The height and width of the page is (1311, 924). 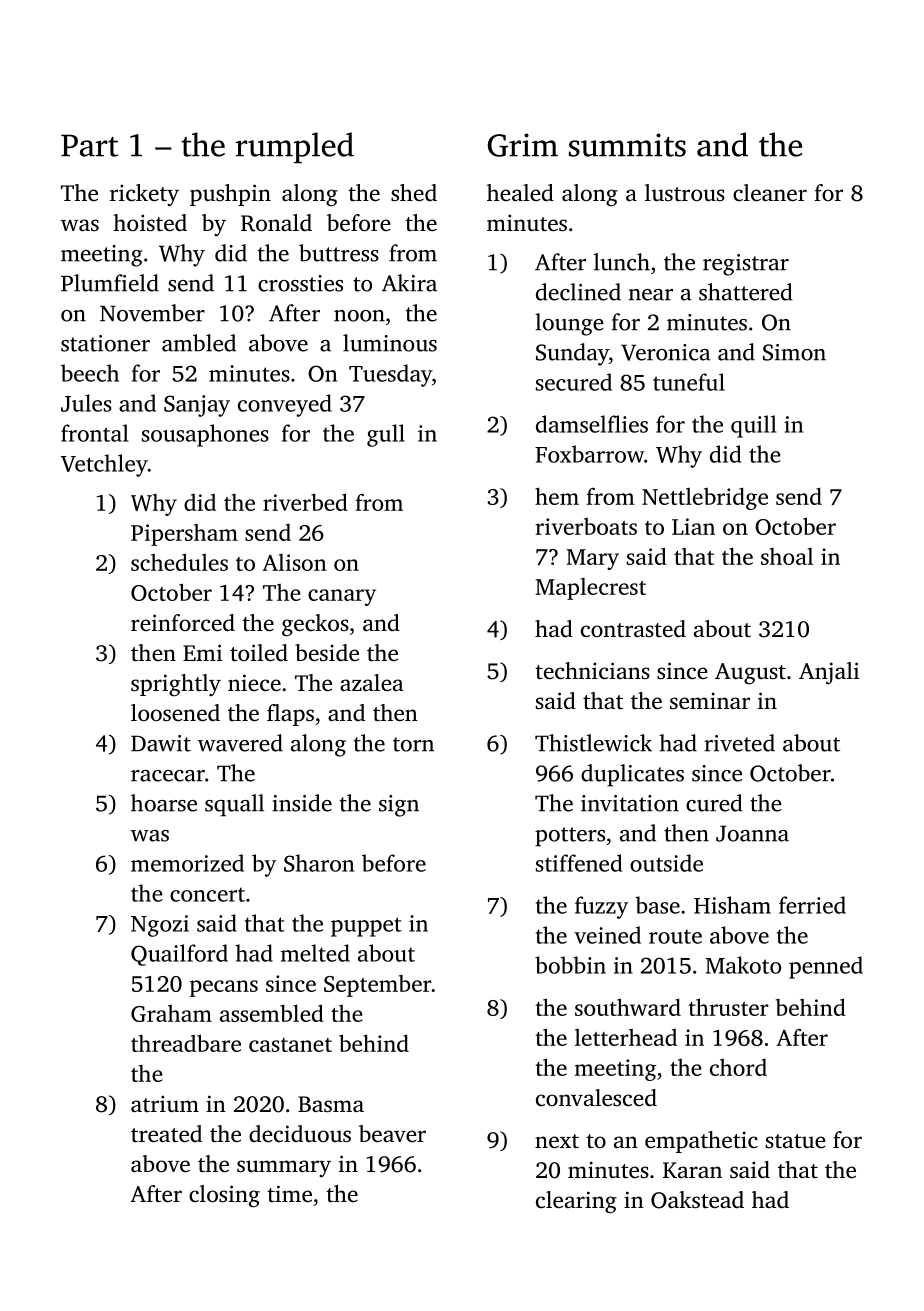 I want to click on Simon, so click(x=794, y=352).
